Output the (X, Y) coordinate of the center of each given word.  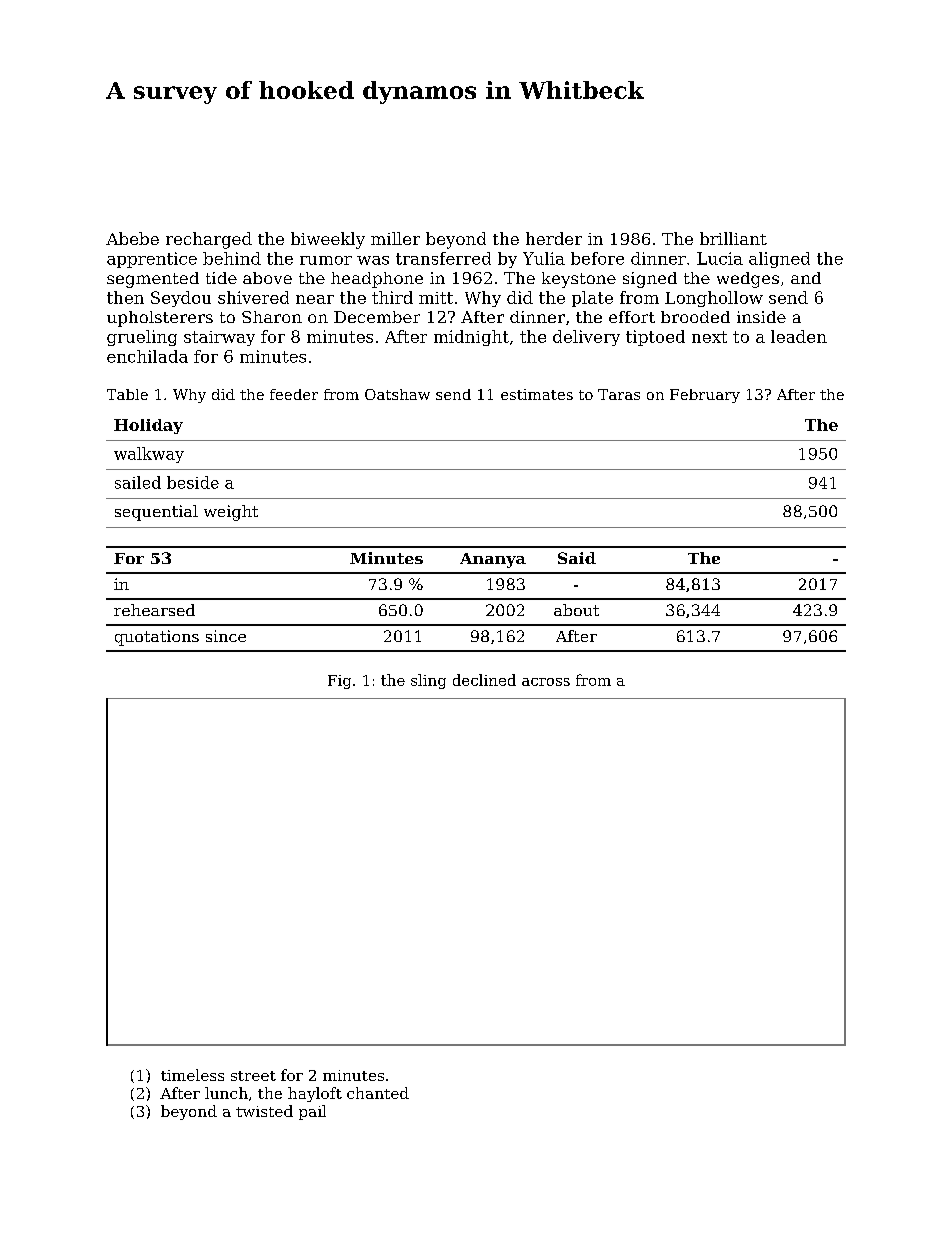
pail (312, 1112)
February (705, 396)
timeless (192, 1075)
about (576, 610)
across (546, 682)
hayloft (315, 1094)
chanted (378, 1093)
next (709, 337)
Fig (339, 682)
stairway (219, 338)
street (253, 1076)
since (226, 636)
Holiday (148, 426)
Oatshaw (397, 394)
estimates (537, 394)
